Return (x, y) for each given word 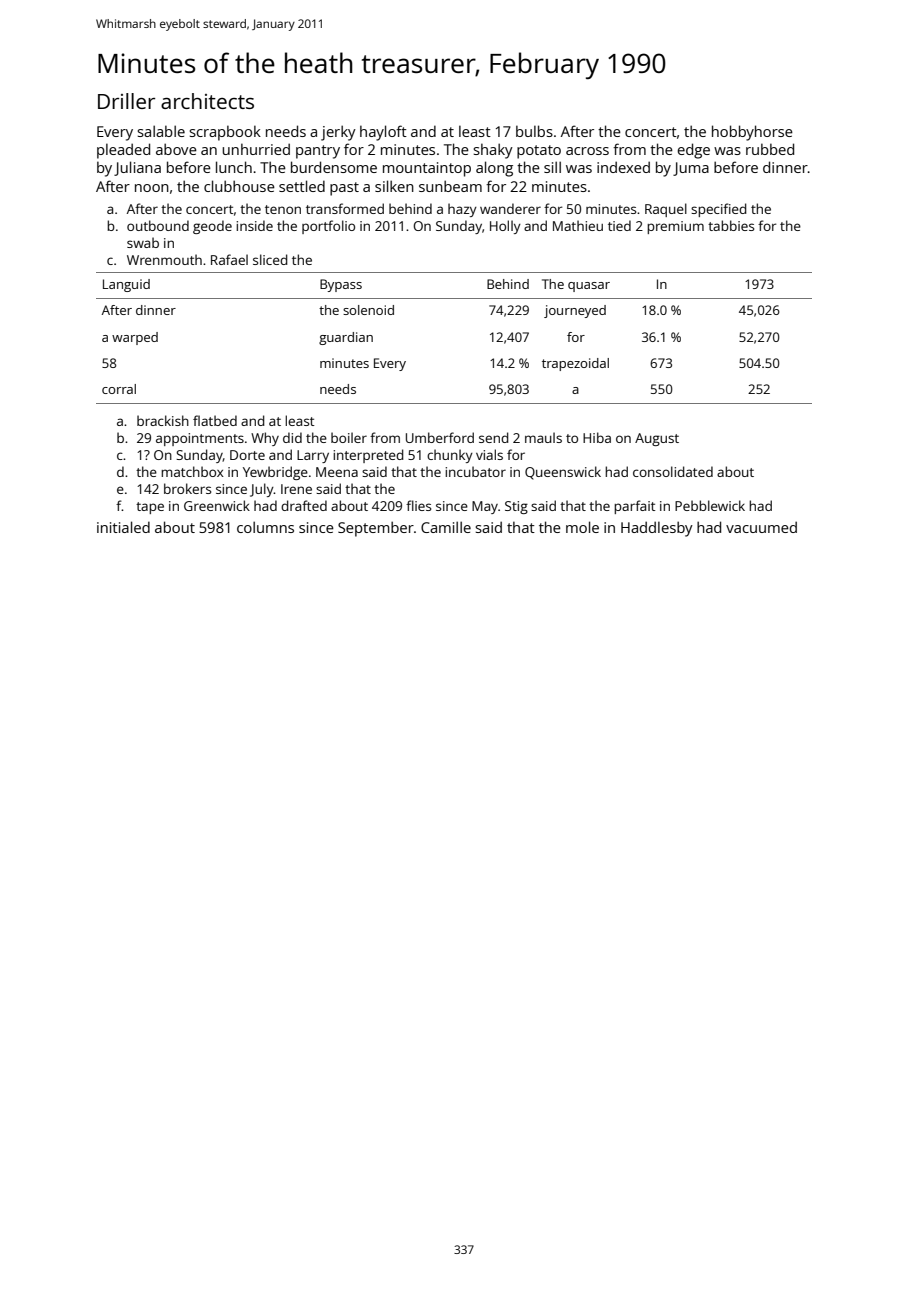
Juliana (137, 168)
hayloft (383, 133)
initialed (123, 527)
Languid (126, 285)
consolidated (673, 471)
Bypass (341, 285)
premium (675, 227)
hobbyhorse (752, 133)
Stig (516, 507)
